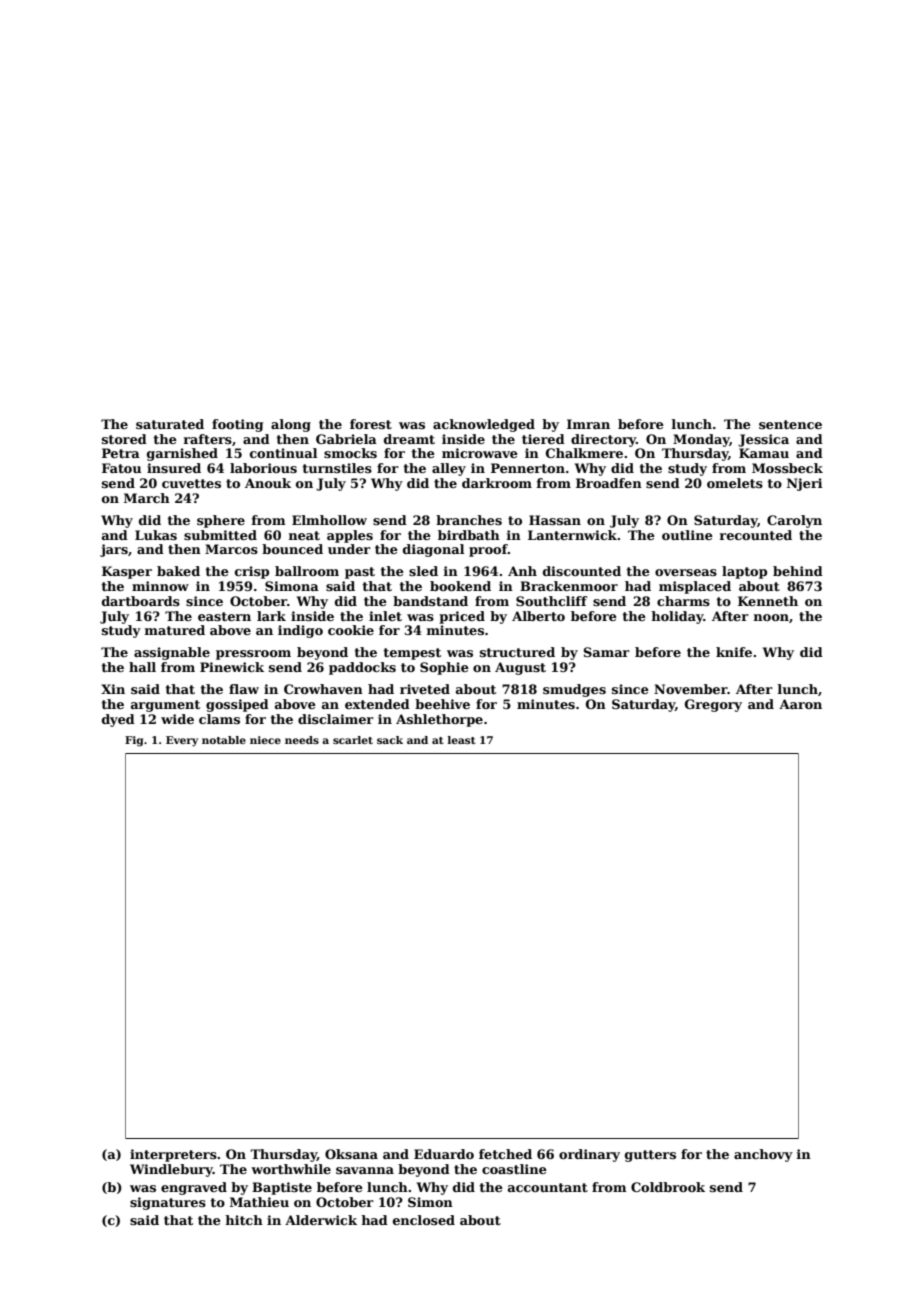 This screenshot has width=924, height=1308. Describe the element at coordinates (584, 453) in the screenshot. I see `Chalkmere` at that location.
